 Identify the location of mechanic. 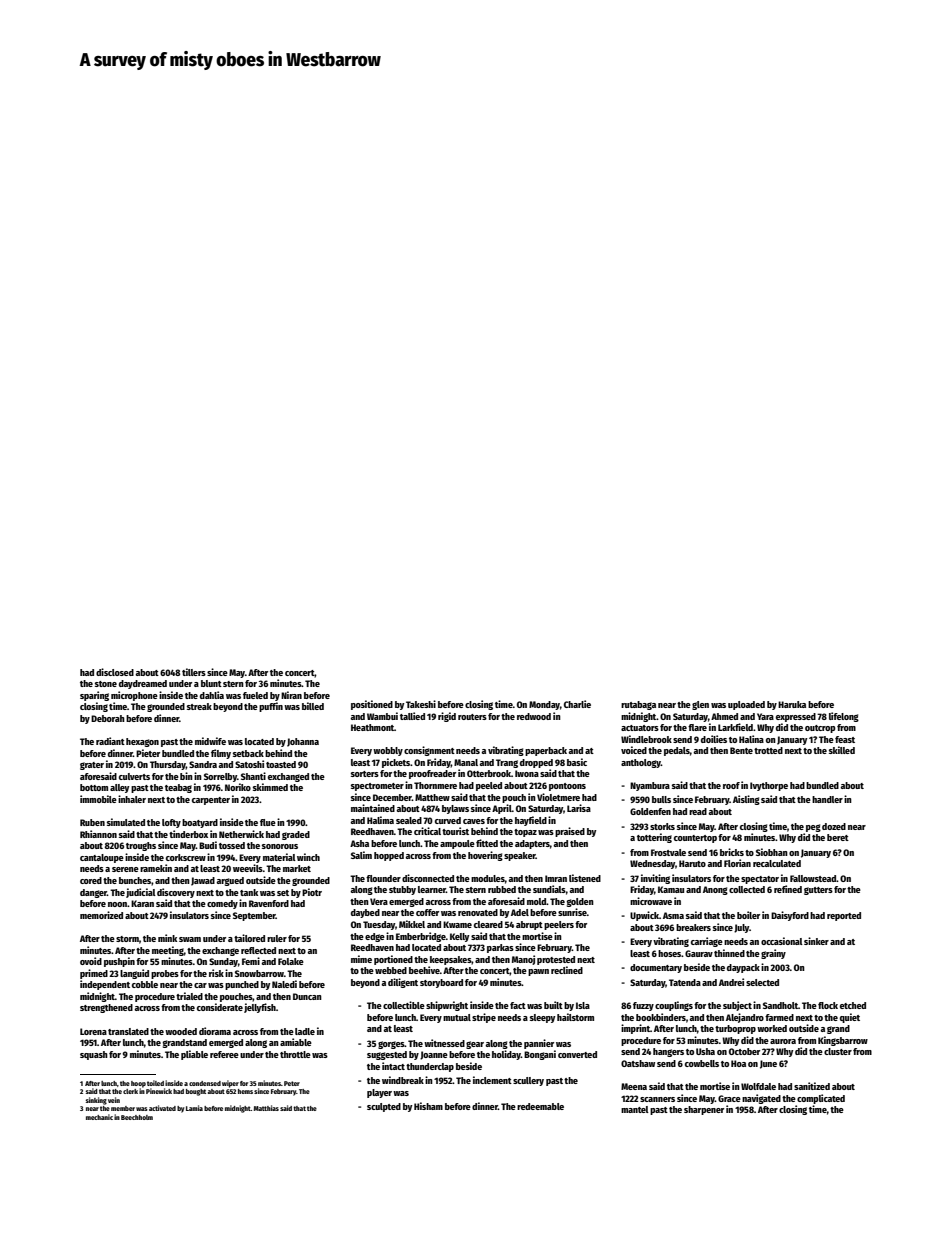
(99, 1117).
